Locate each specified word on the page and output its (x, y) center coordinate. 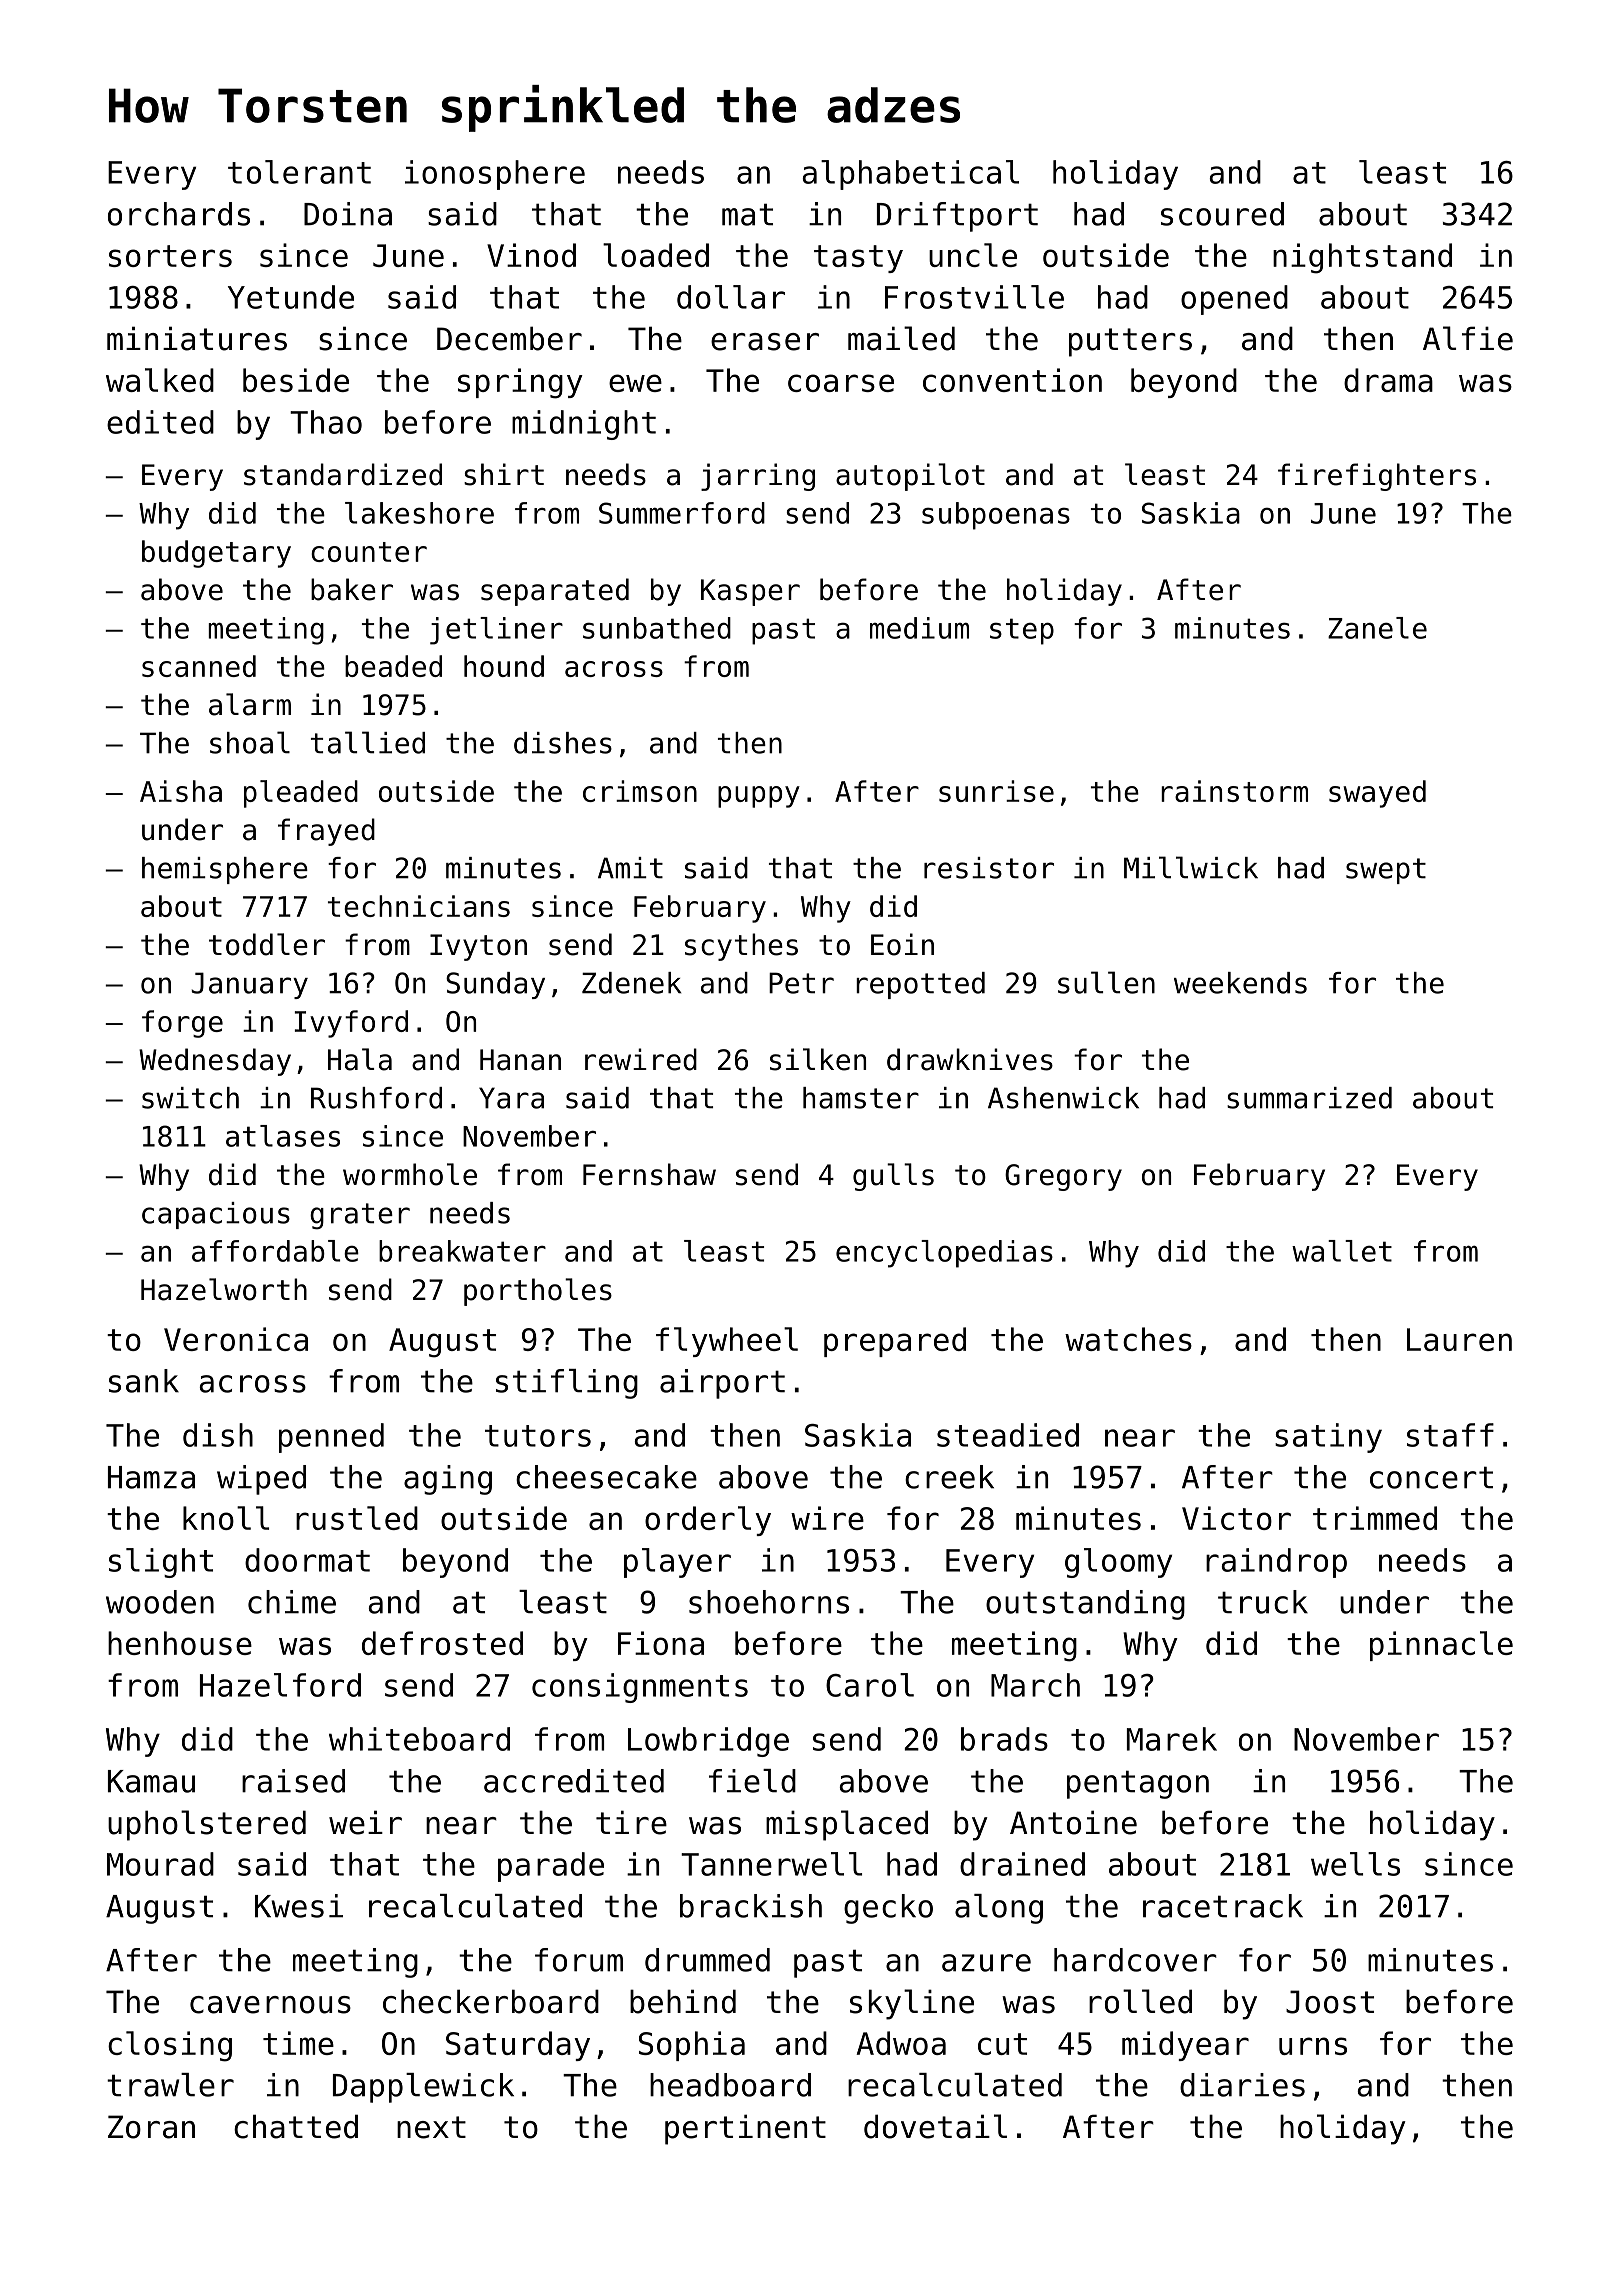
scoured (1222, 214)
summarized (1309, 1098)
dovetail (935, 2126)
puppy (759, 797)
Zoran (151, 2127)
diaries (1242, 2085)
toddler (267, 944)
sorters (170, 256)
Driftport (957, 217)
